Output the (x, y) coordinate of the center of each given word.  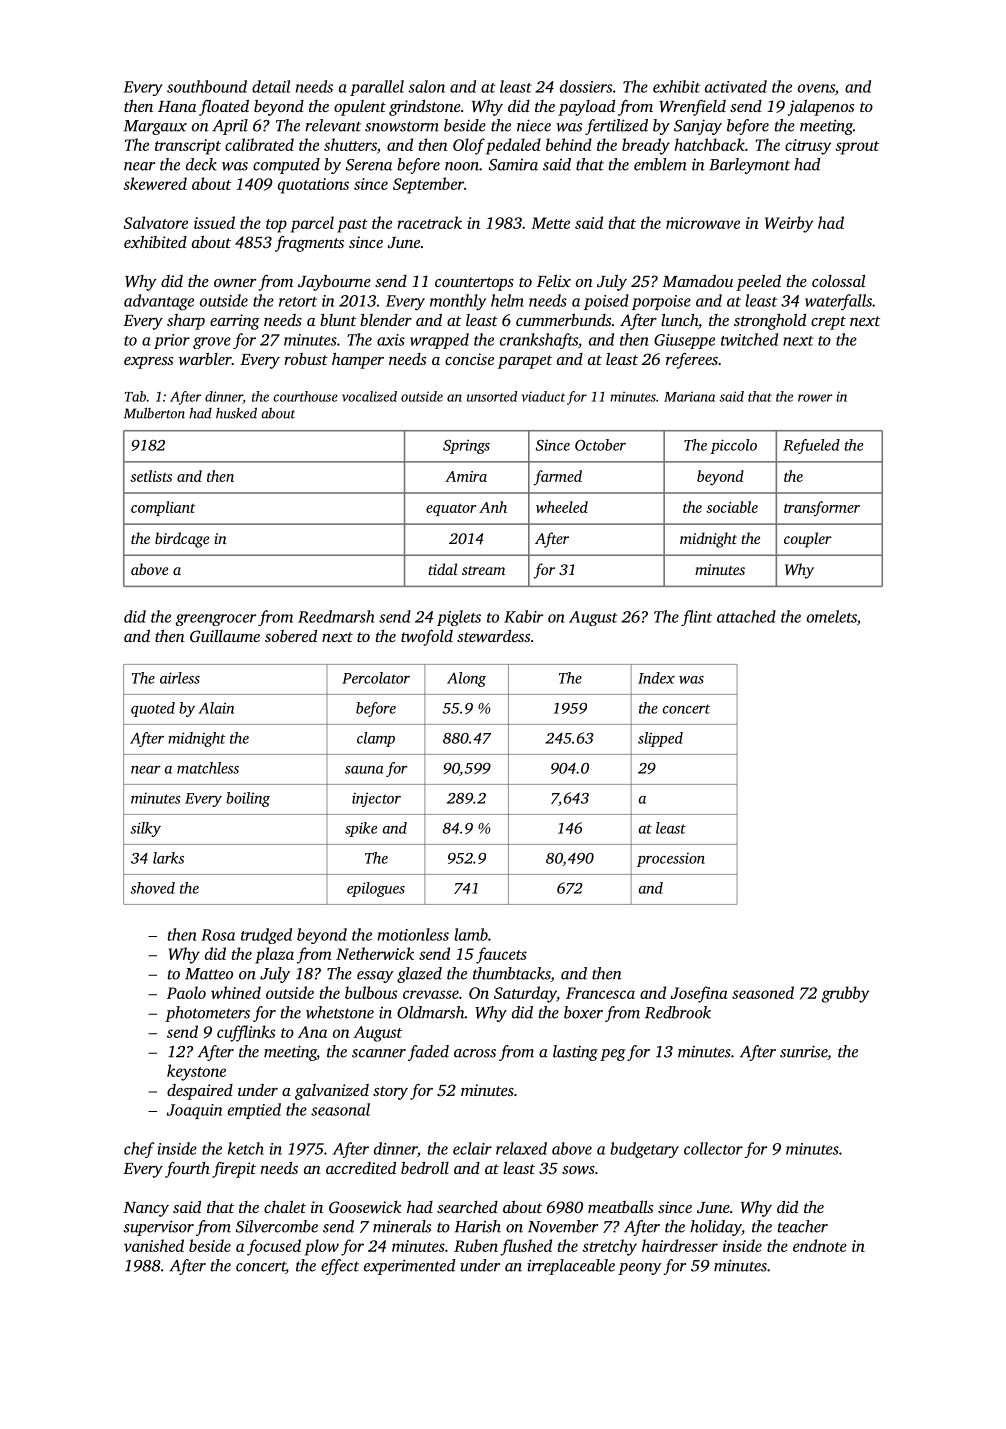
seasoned (763, 992)
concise (469, 359)
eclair (472, 1148)
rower (815, 398)
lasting (575, 1053)
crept (828, 323)
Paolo (186, 992)
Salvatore (156, 222)
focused (274, 1247)
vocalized (369, 396)
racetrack (429, 222)
